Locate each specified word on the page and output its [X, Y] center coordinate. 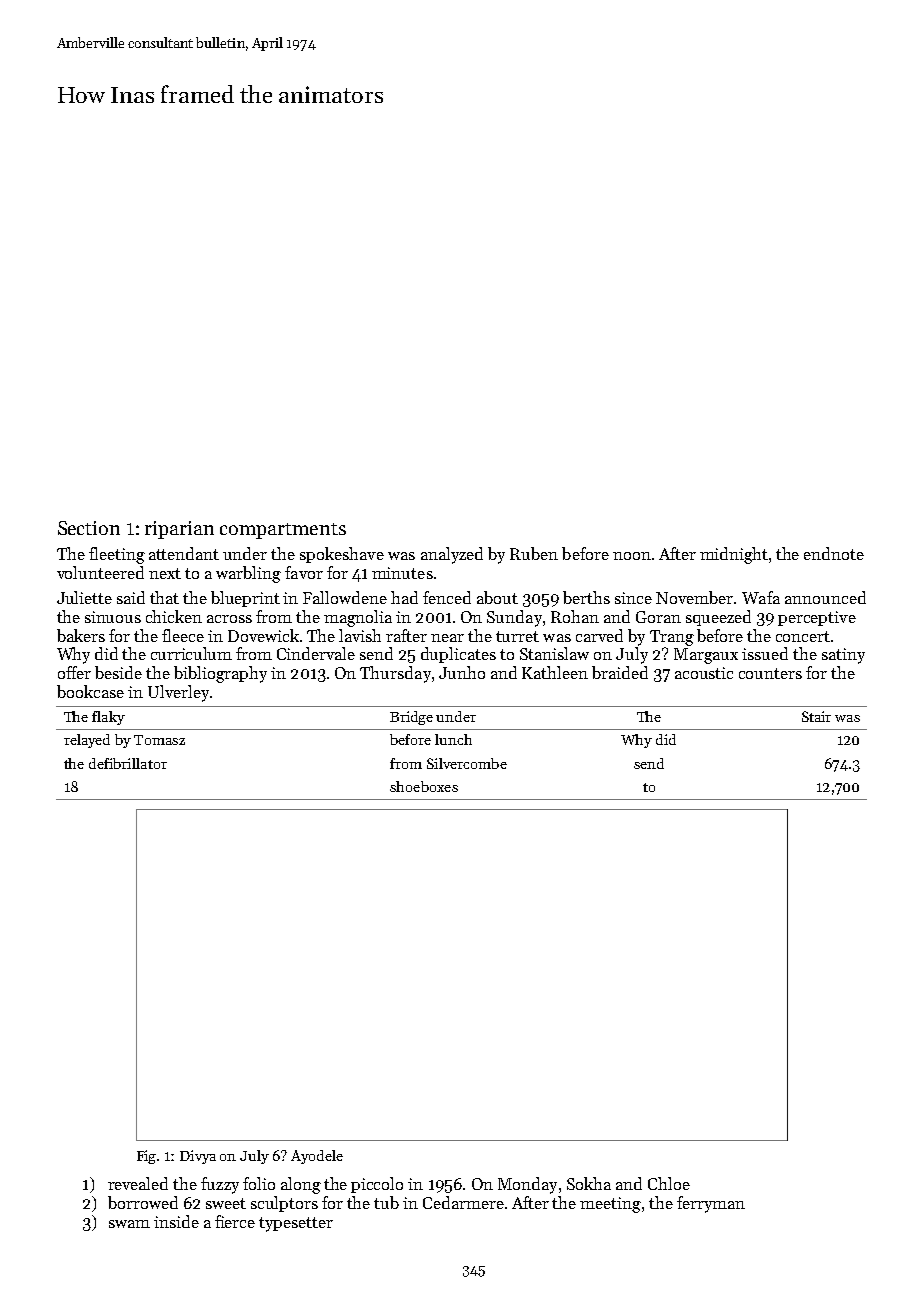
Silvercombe [467, 763]
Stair [816, 716]
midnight [734, 555]
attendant [184, 553]
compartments [283, 531]
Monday [527, 1185]
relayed [87, 741]
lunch [453, 739]
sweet [226, 1203]
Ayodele [317, 1157]
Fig [147, 1157]
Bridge [411, 718]
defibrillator [128, 763]
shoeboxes [424, 786]
